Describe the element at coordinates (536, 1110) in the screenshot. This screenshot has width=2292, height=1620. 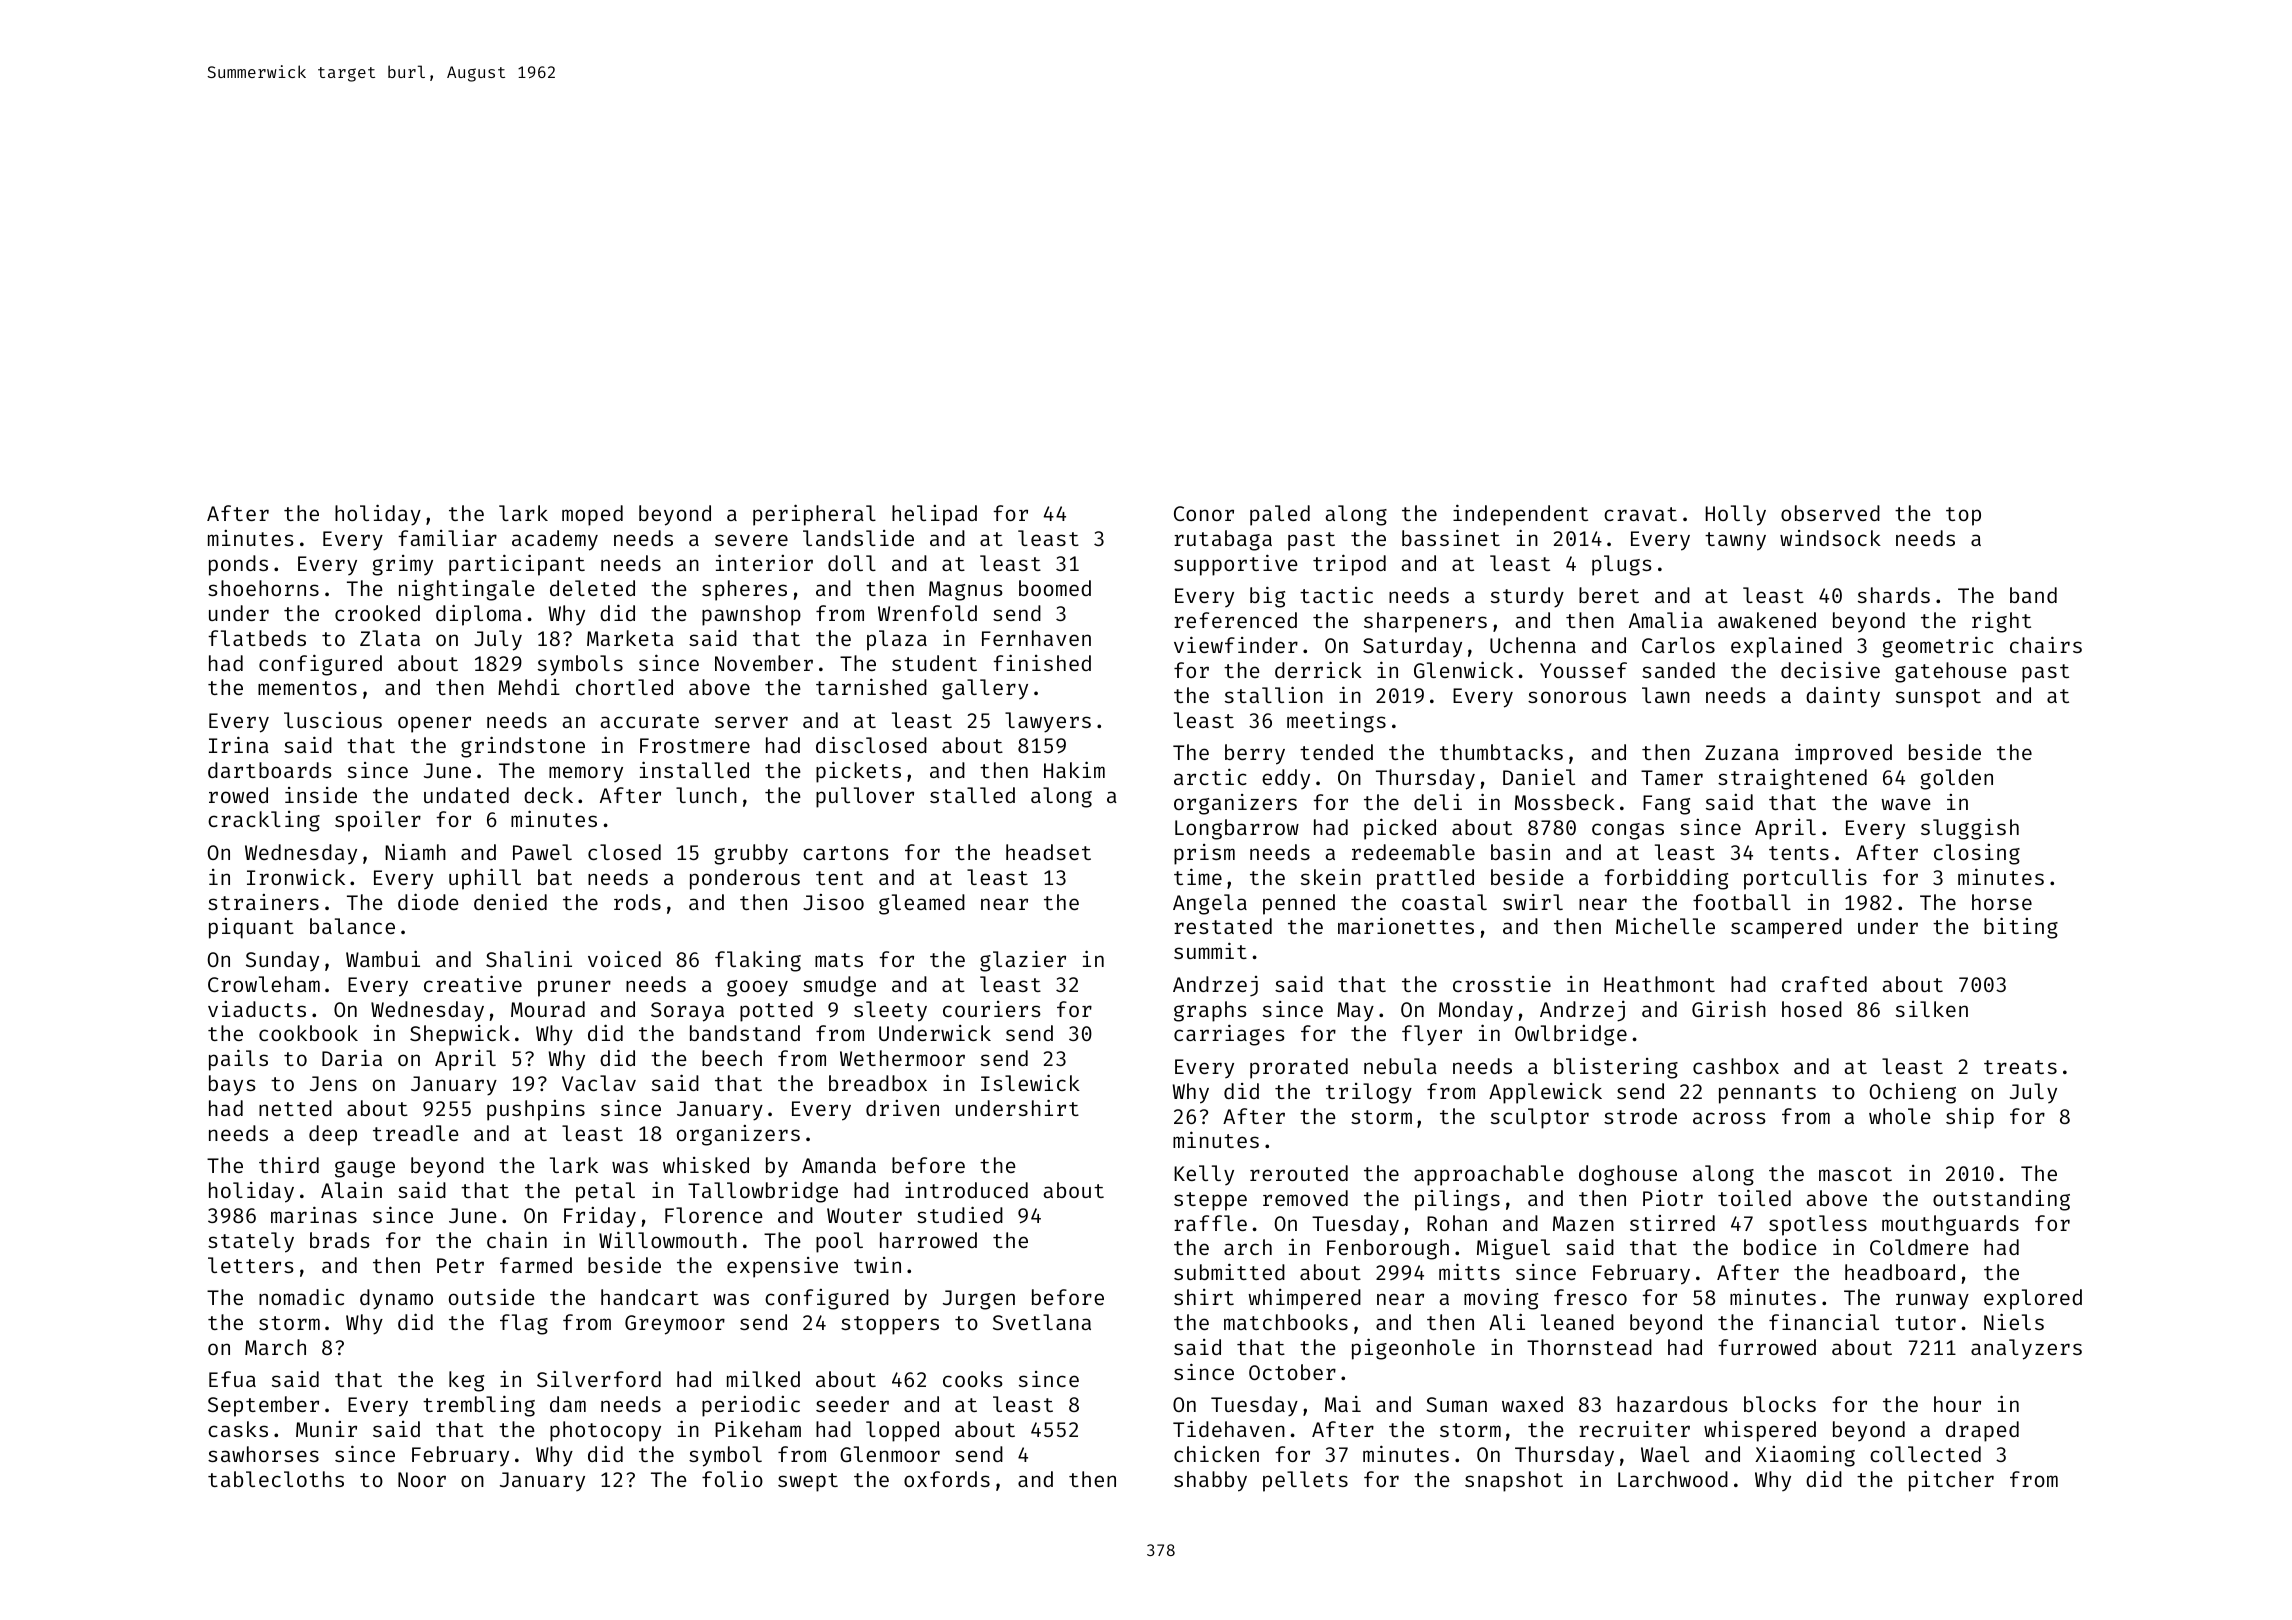
I see `pushpins` at that location.
